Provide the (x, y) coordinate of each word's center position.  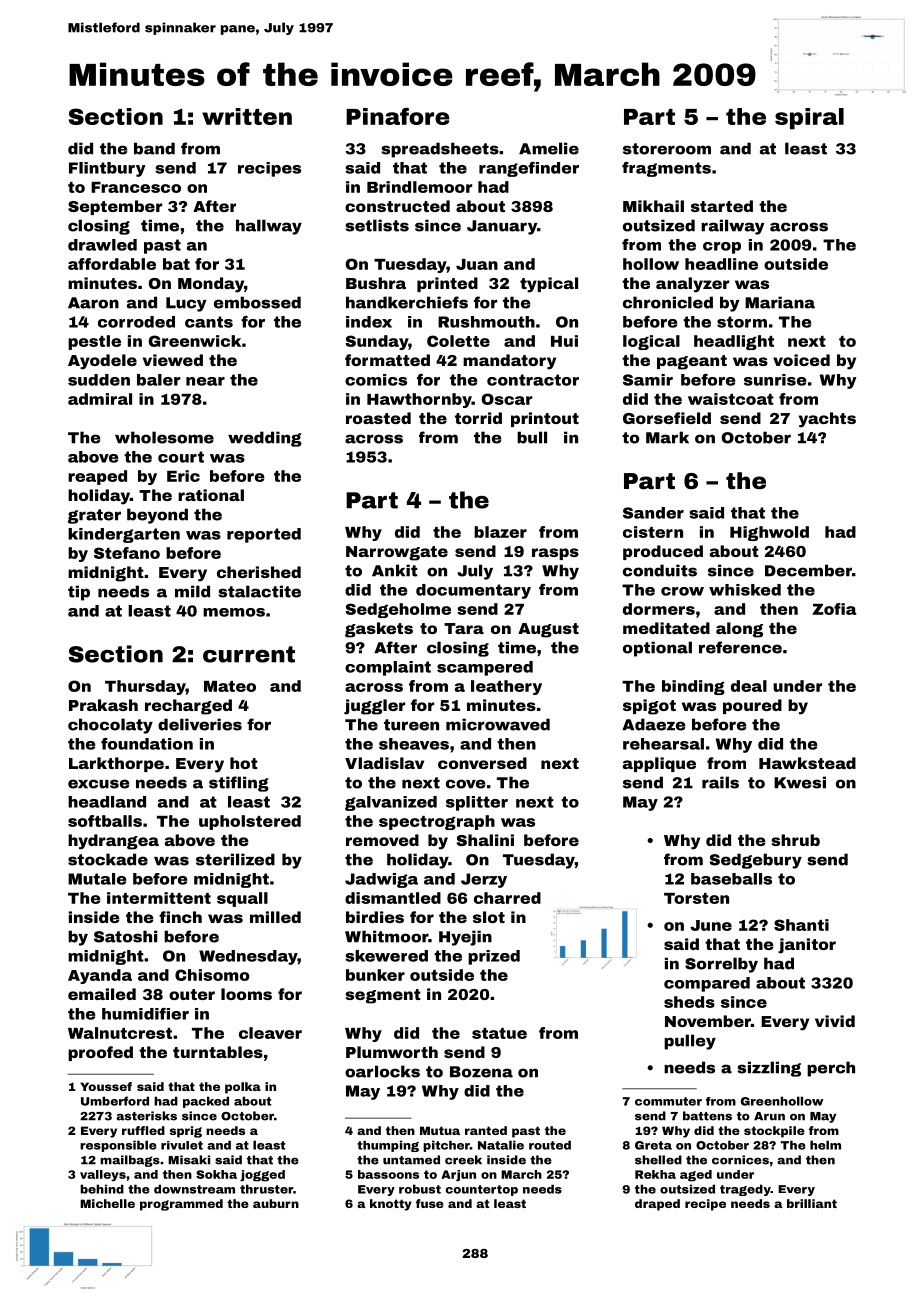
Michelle (107, 1203)
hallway (269, 227)
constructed (397, 206)
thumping (388, 1146)
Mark (667, 437)
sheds (689, 1002)
